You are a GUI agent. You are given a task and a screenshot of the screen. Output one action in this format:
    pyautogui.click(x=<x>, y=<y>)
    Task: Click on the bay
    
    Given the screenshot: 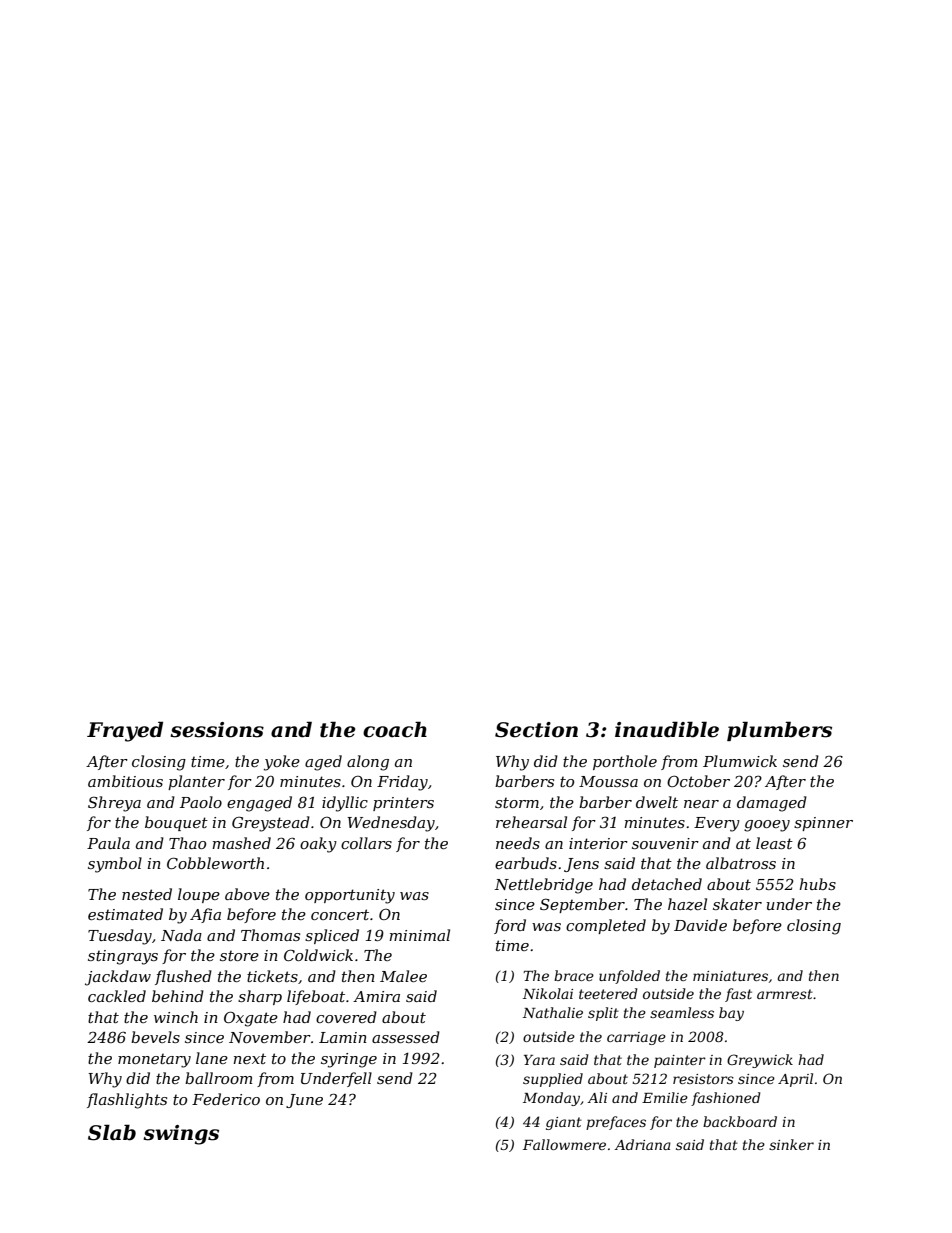 What is the action you would take?
    pyautogui.click(x=731, y=1014)
